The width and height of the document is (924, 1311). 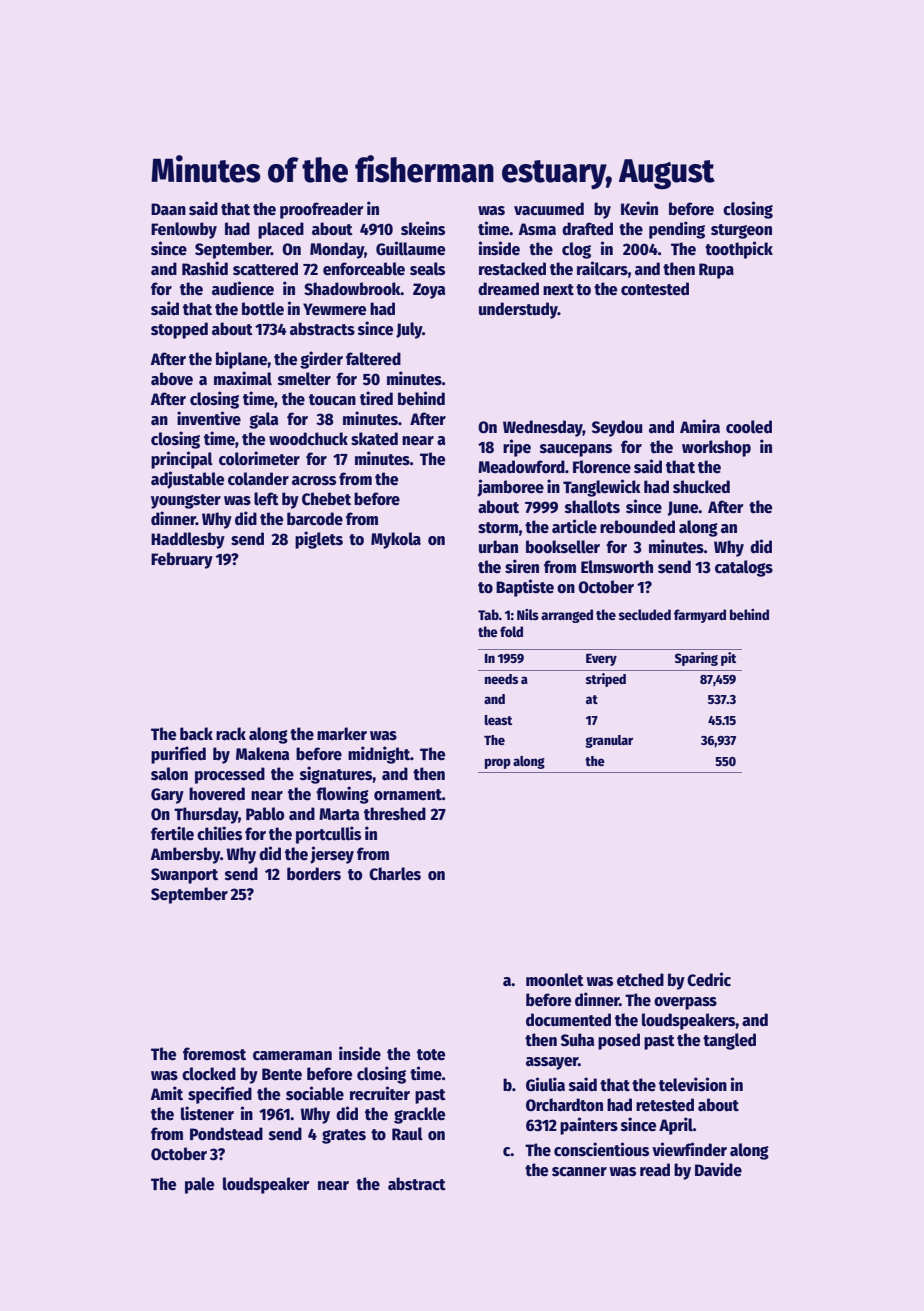 What do you see at coordinates (408, 795) in the document?
I see `ornament` at bounding box center [408, 795].
